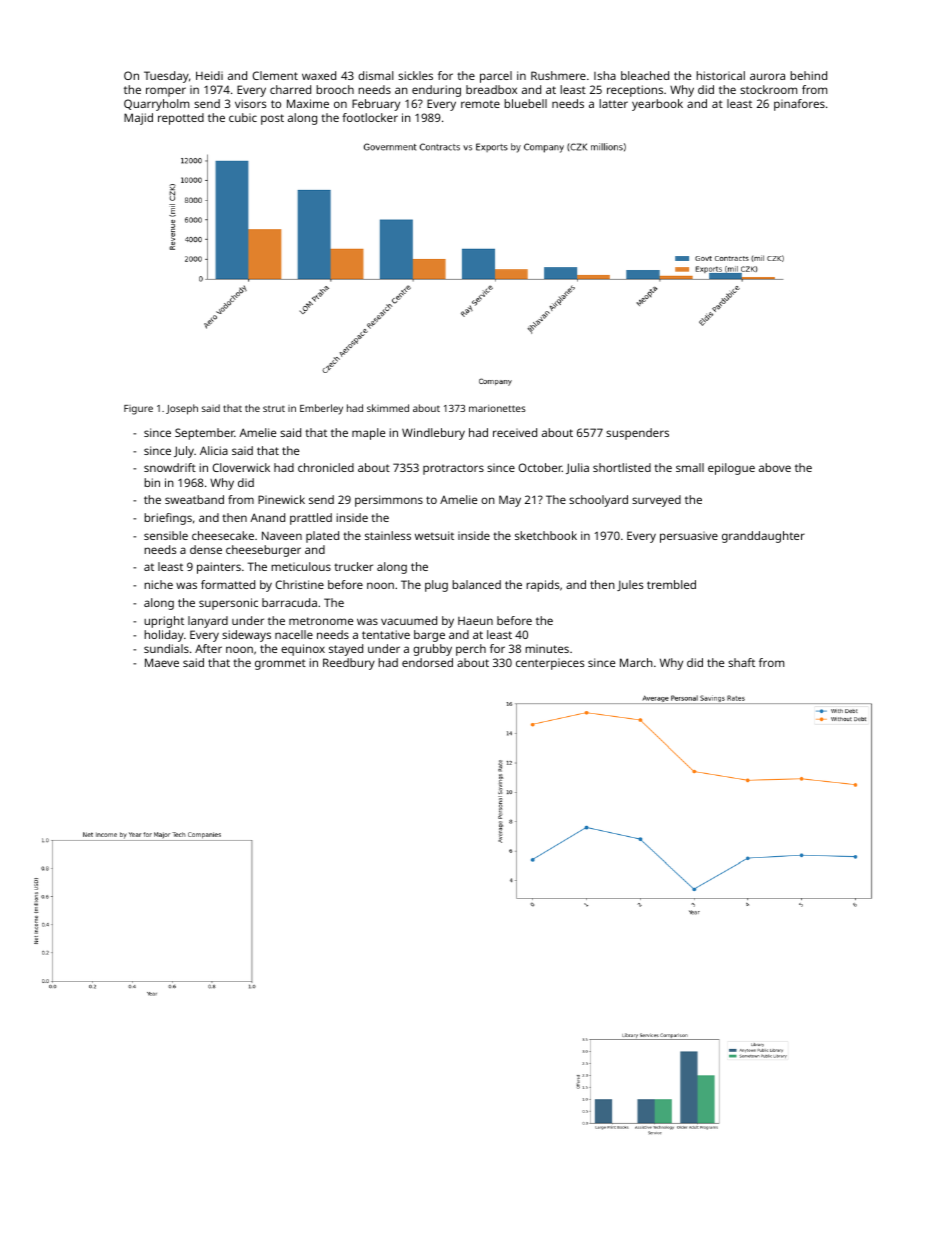  Describe the element at coordinates (613, 103) in the image. I see `latter` at that location.
